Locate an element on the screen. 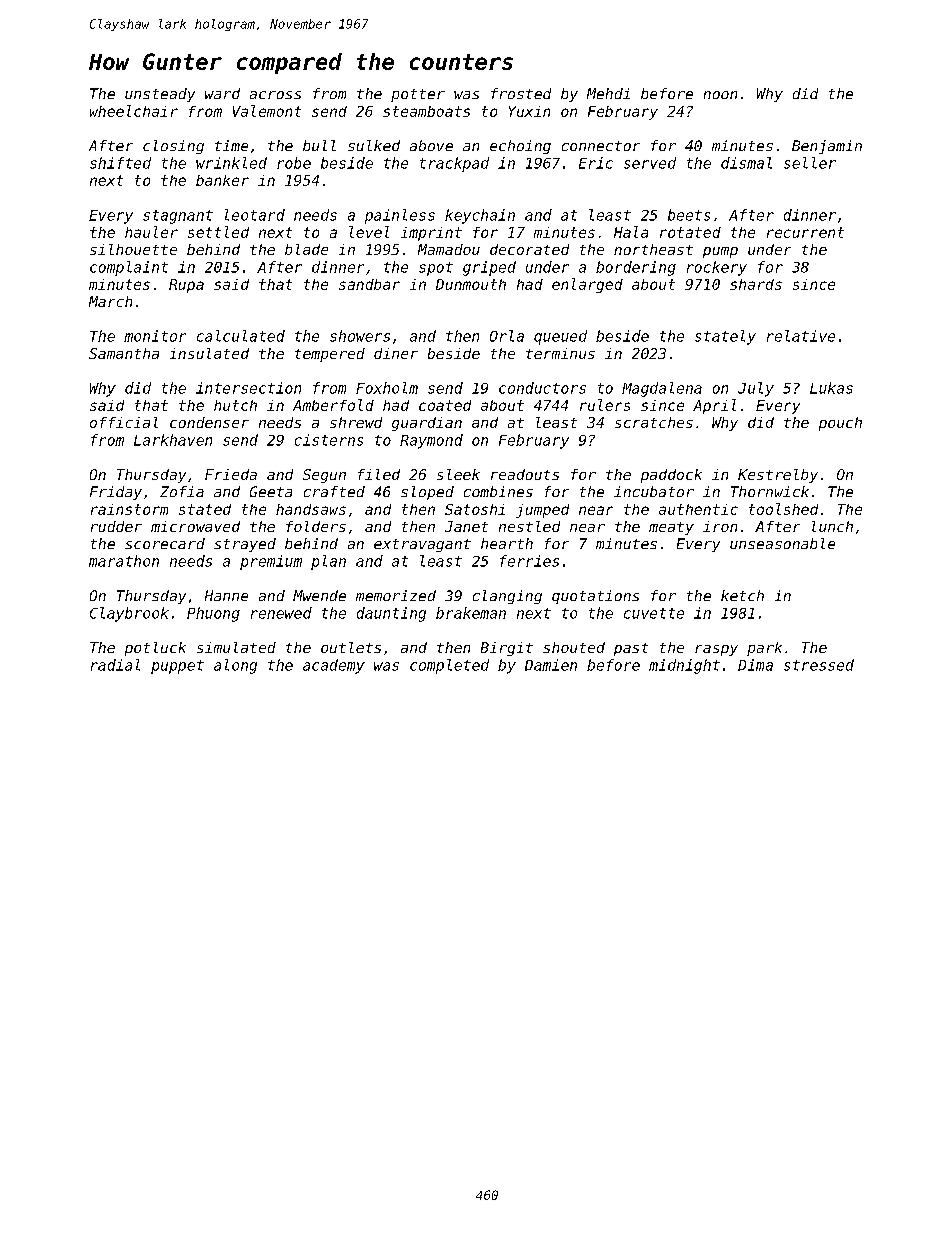 Image resolution: width=952 pixels, height=1233 pixels. shrewd is located at coordinates (356, 422).
